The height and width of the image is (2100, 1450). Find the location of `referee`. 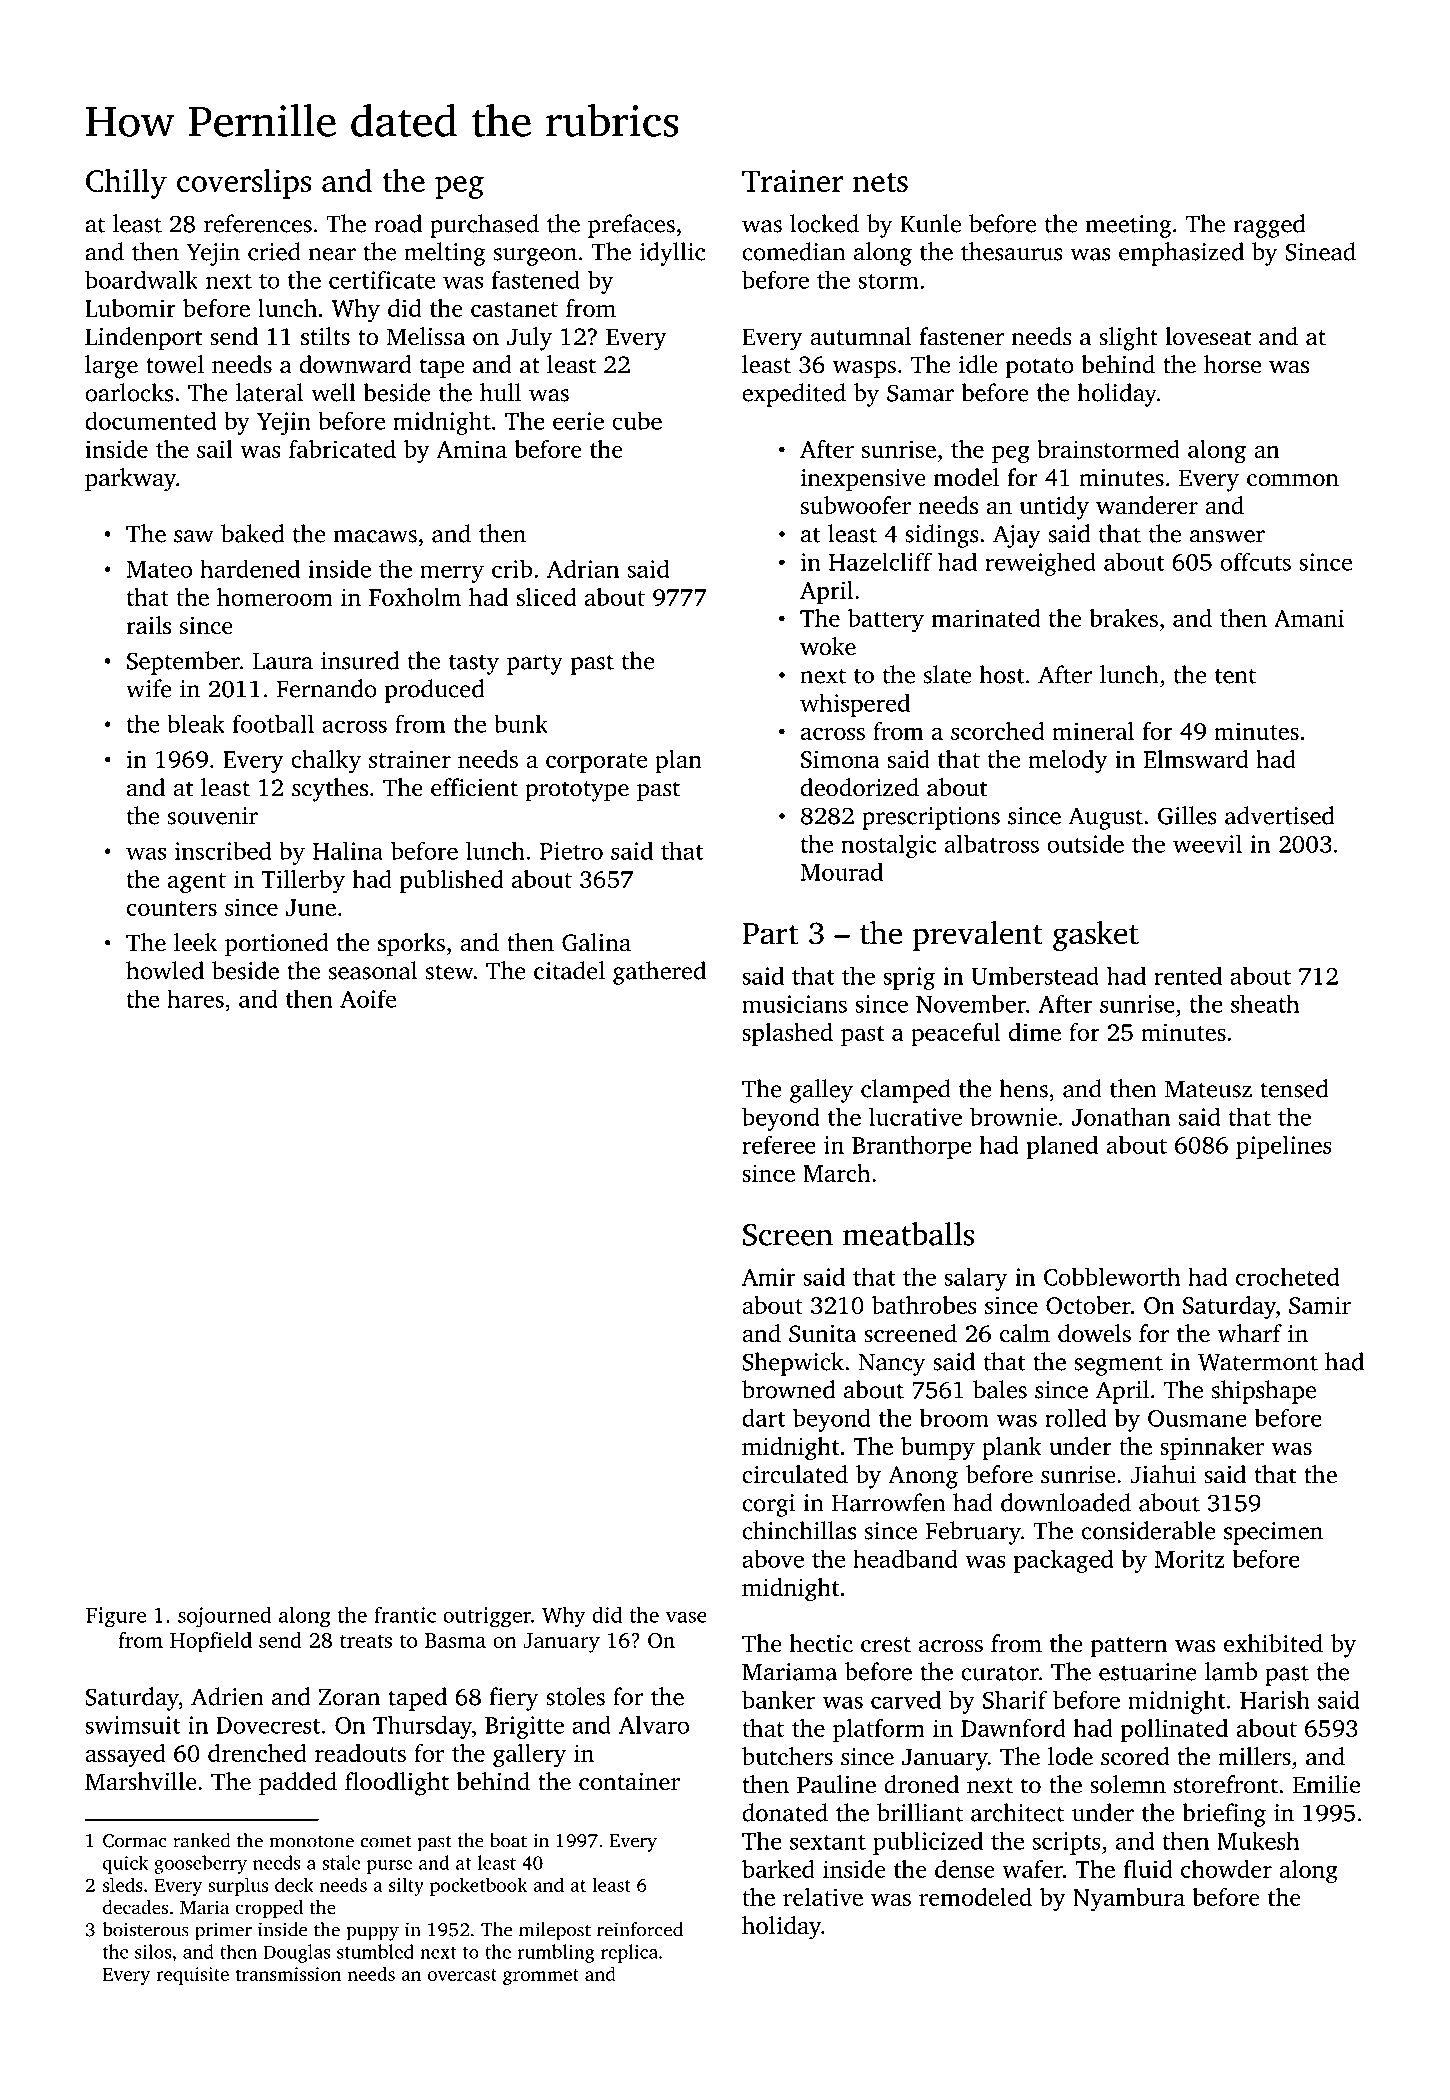

referee is located at coordinates (779, 1145).
